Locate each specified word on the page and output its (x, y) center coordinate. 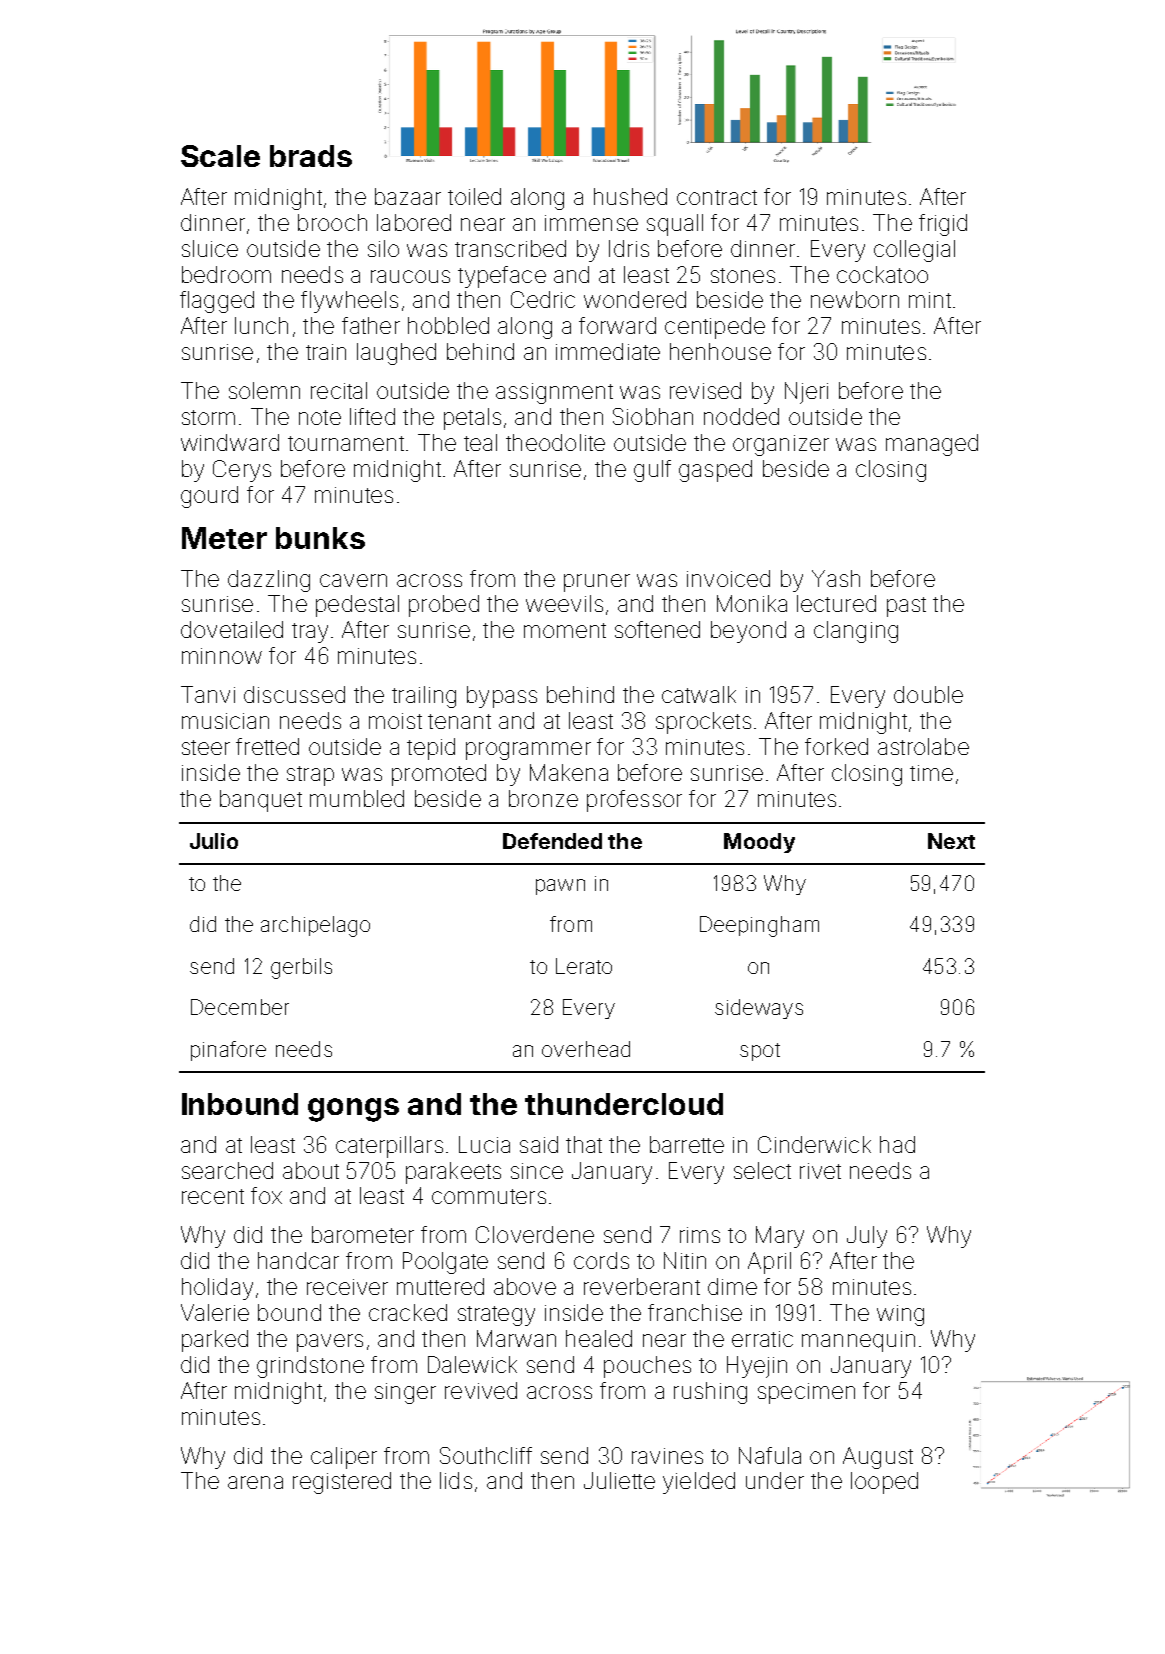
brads (311, 156)
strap (310, 776)
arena (255, 1482)
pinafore (228, 1051)
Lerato (584, 966)
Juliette (619, 1480)
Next (951, 841)
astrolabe (923, 746)
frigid (943, 225)
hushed (630, 196)
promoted (439, 775)
